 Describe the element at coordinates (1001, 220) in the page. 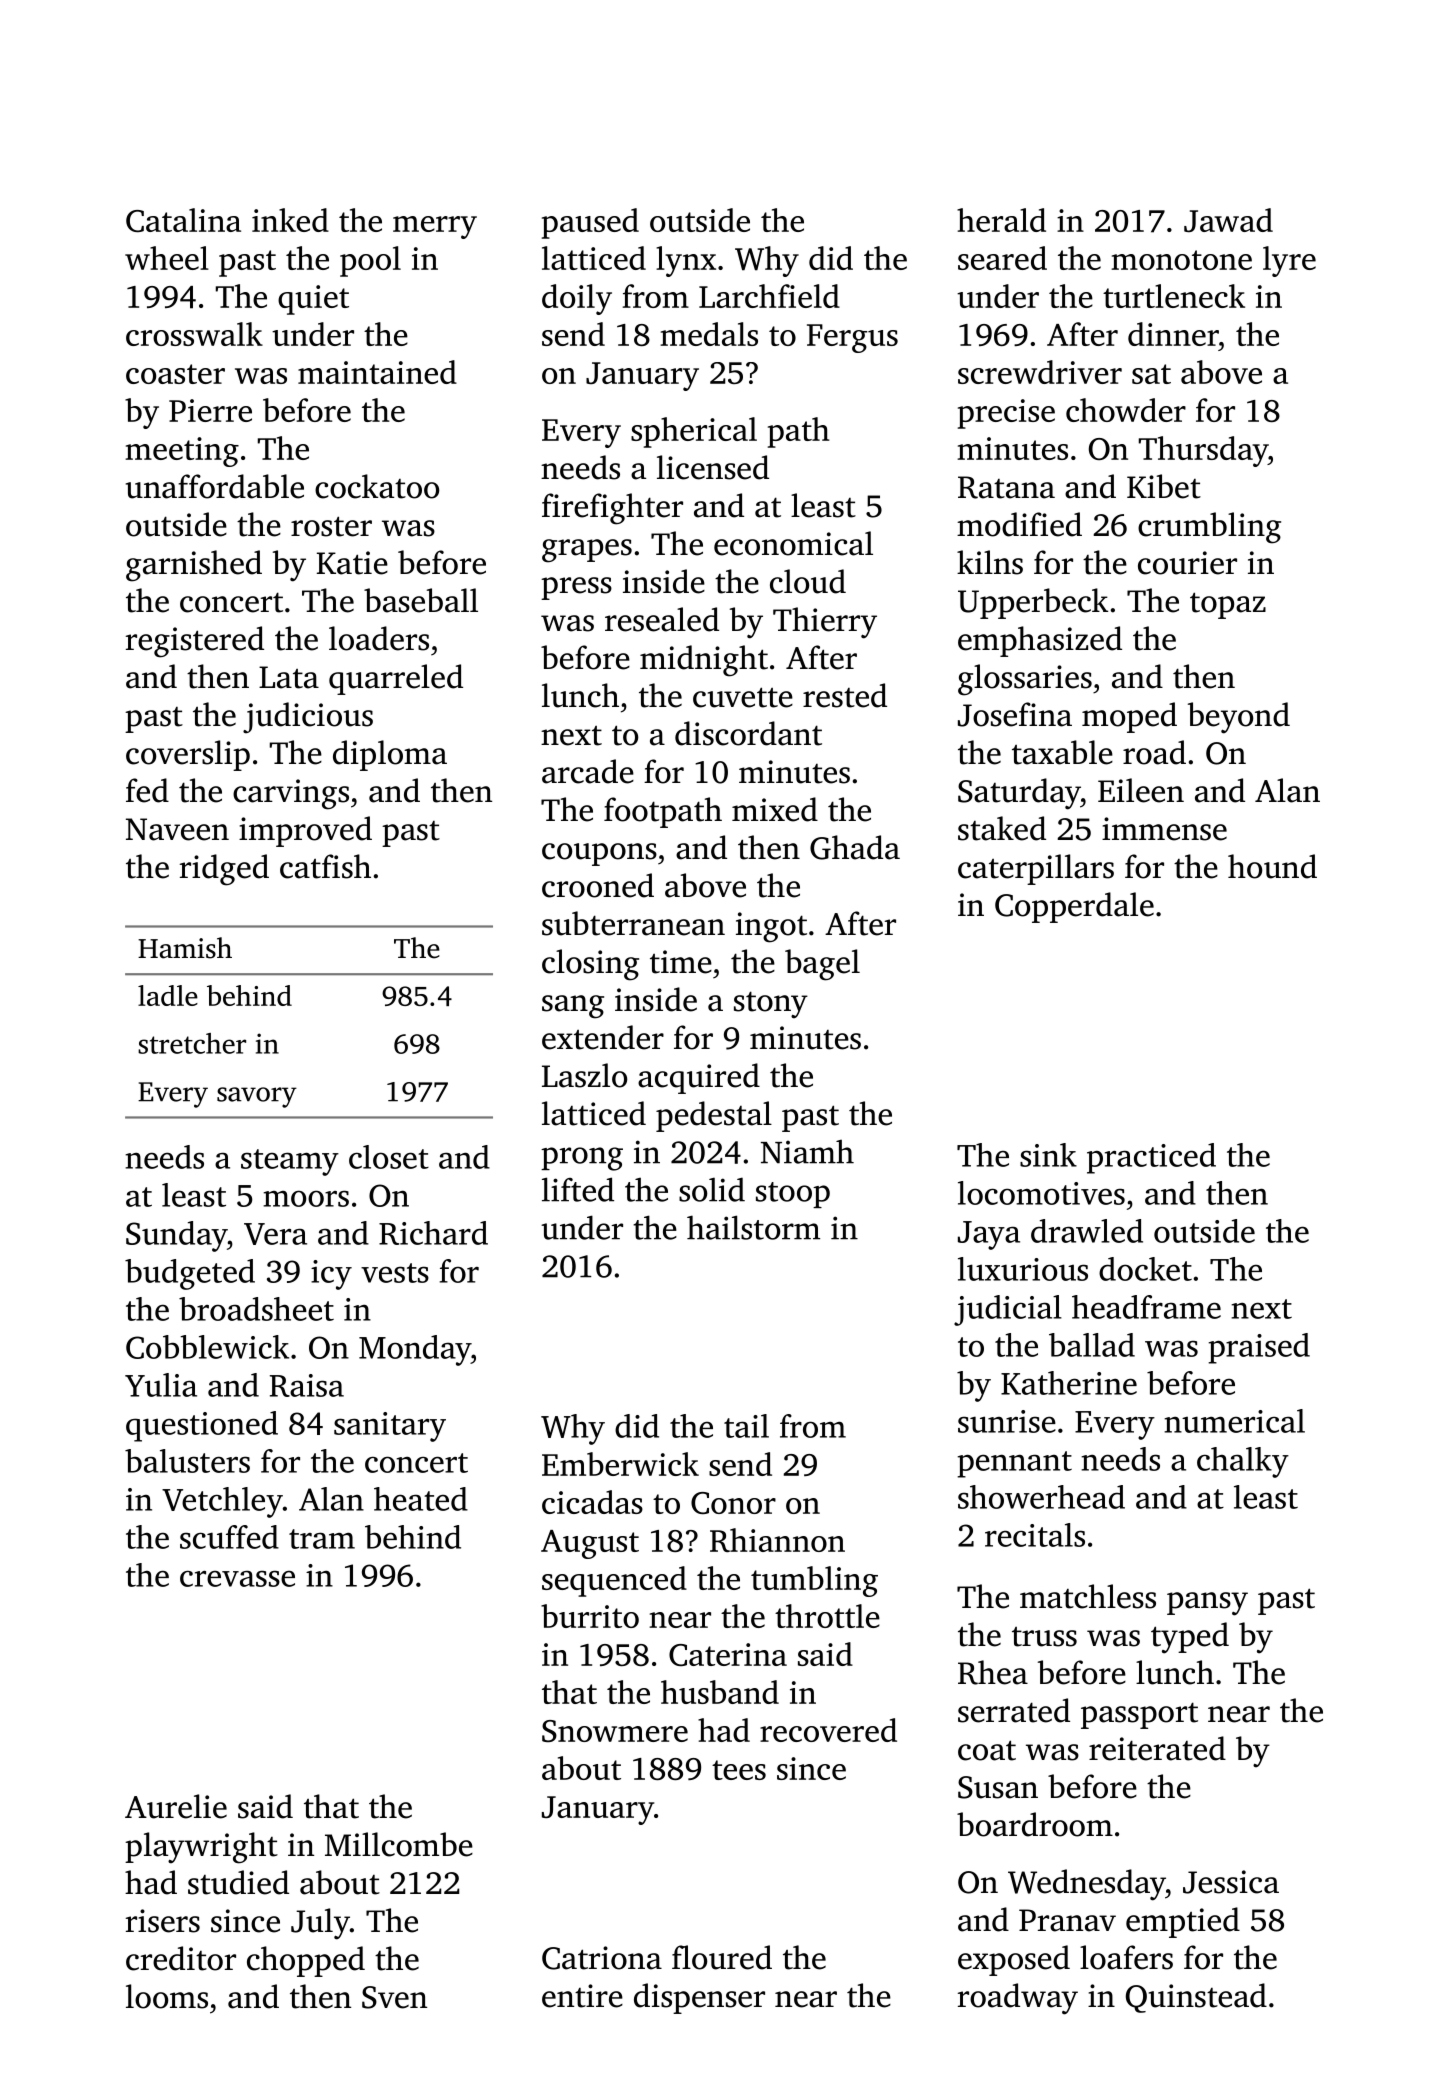

I see `herald` at that location.
